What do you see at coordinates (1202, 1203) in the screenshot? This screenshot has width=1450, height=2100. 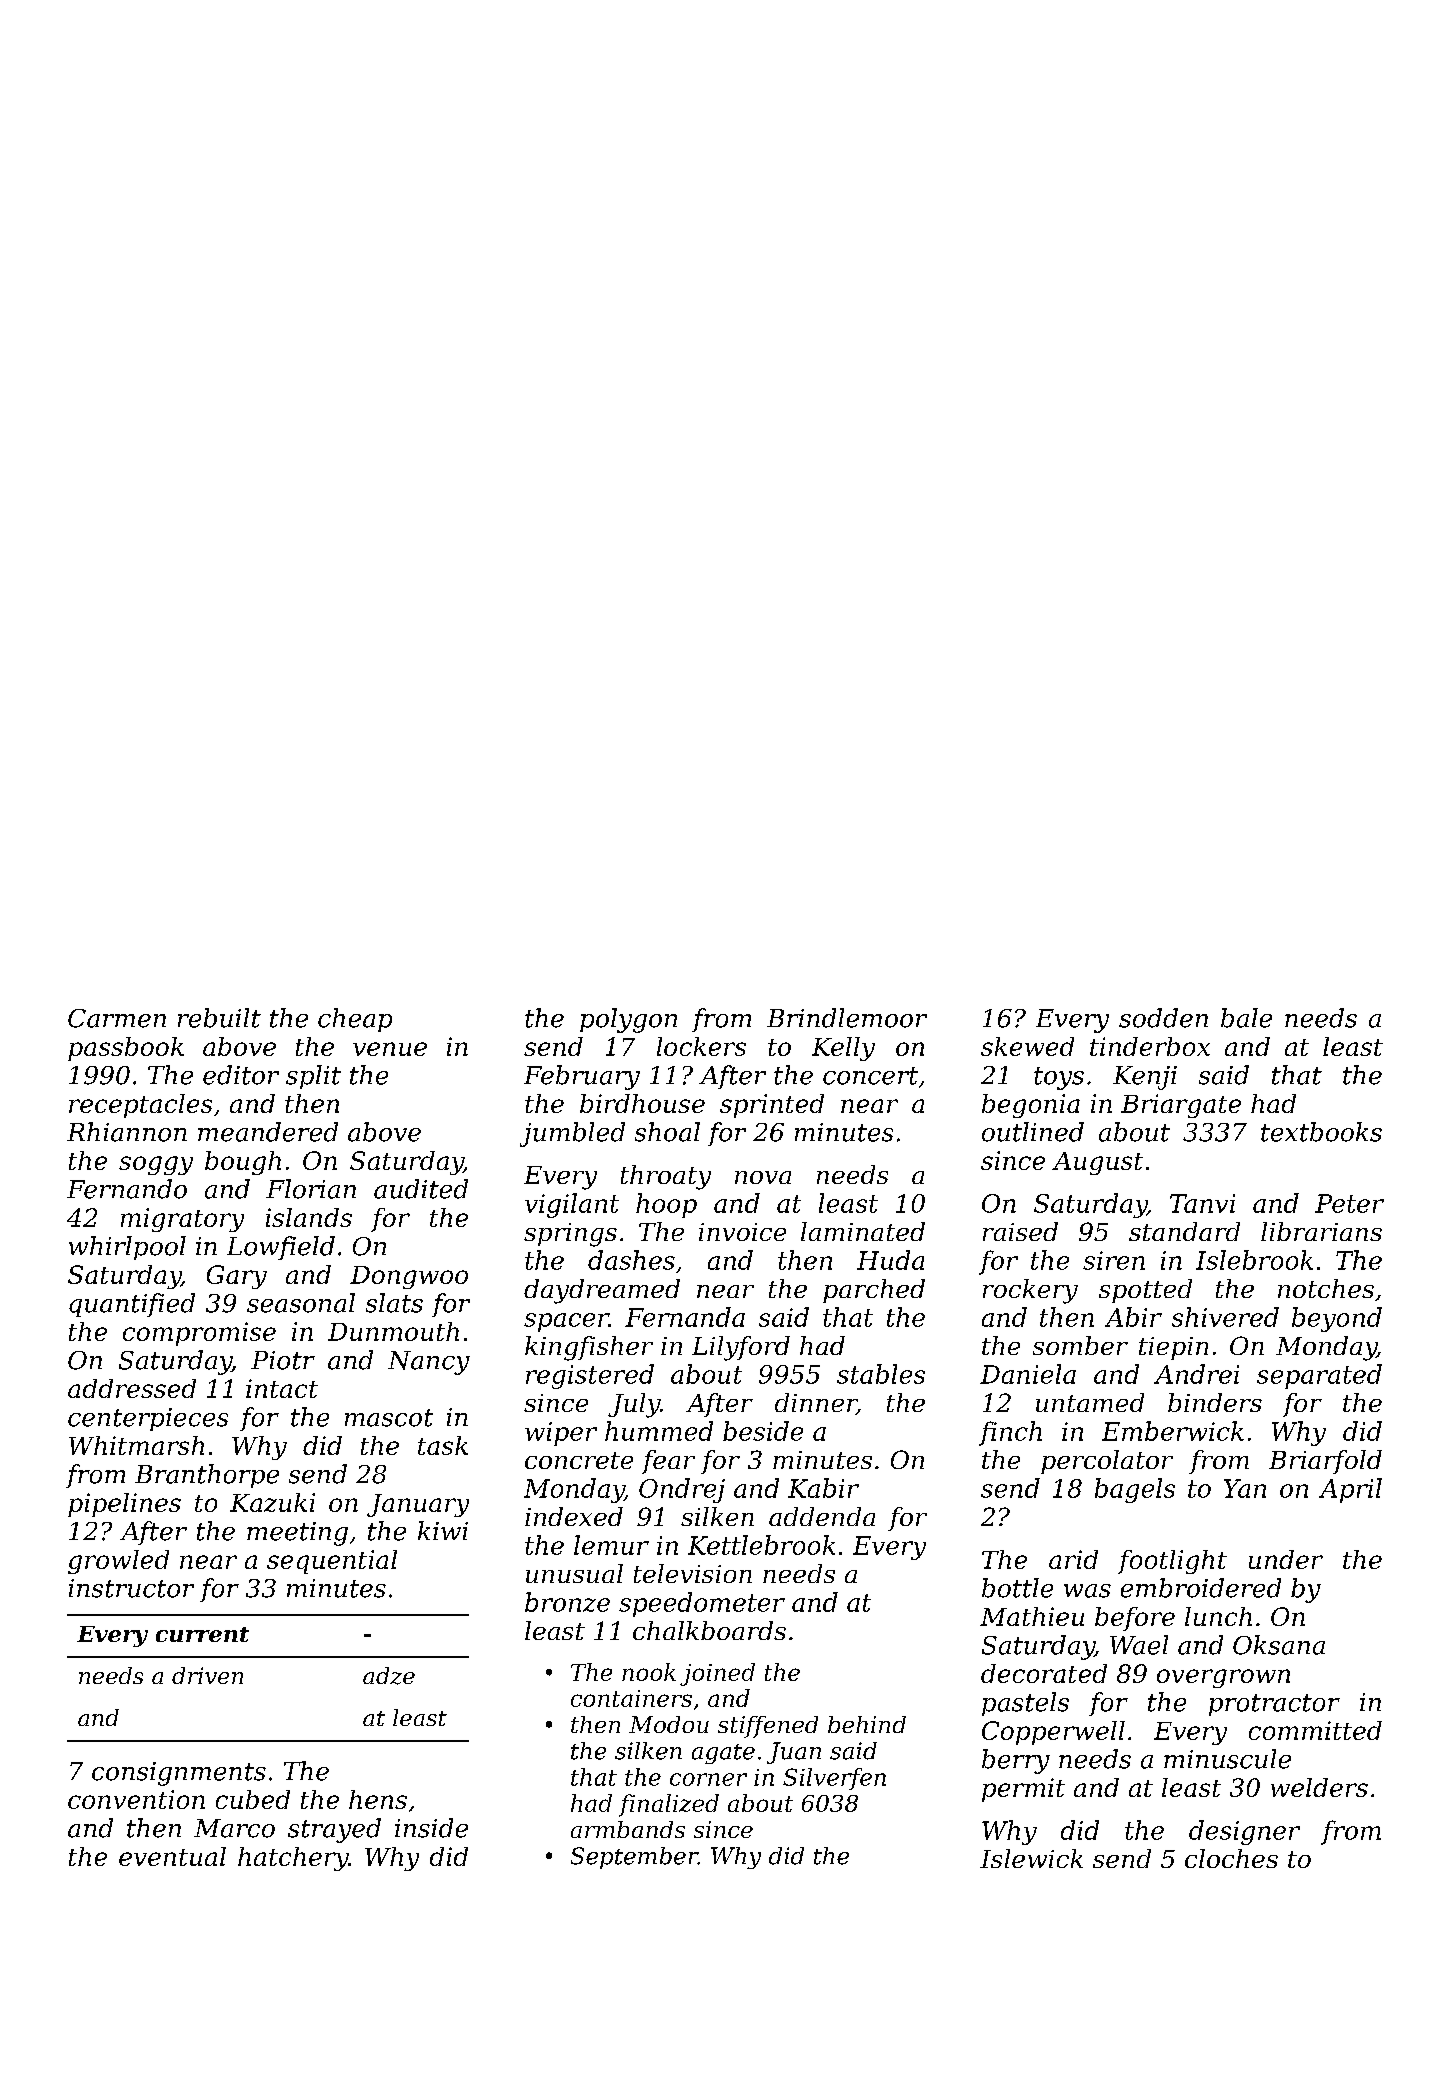 I see `Tanvi` at bounding box center [1202, 1203].
